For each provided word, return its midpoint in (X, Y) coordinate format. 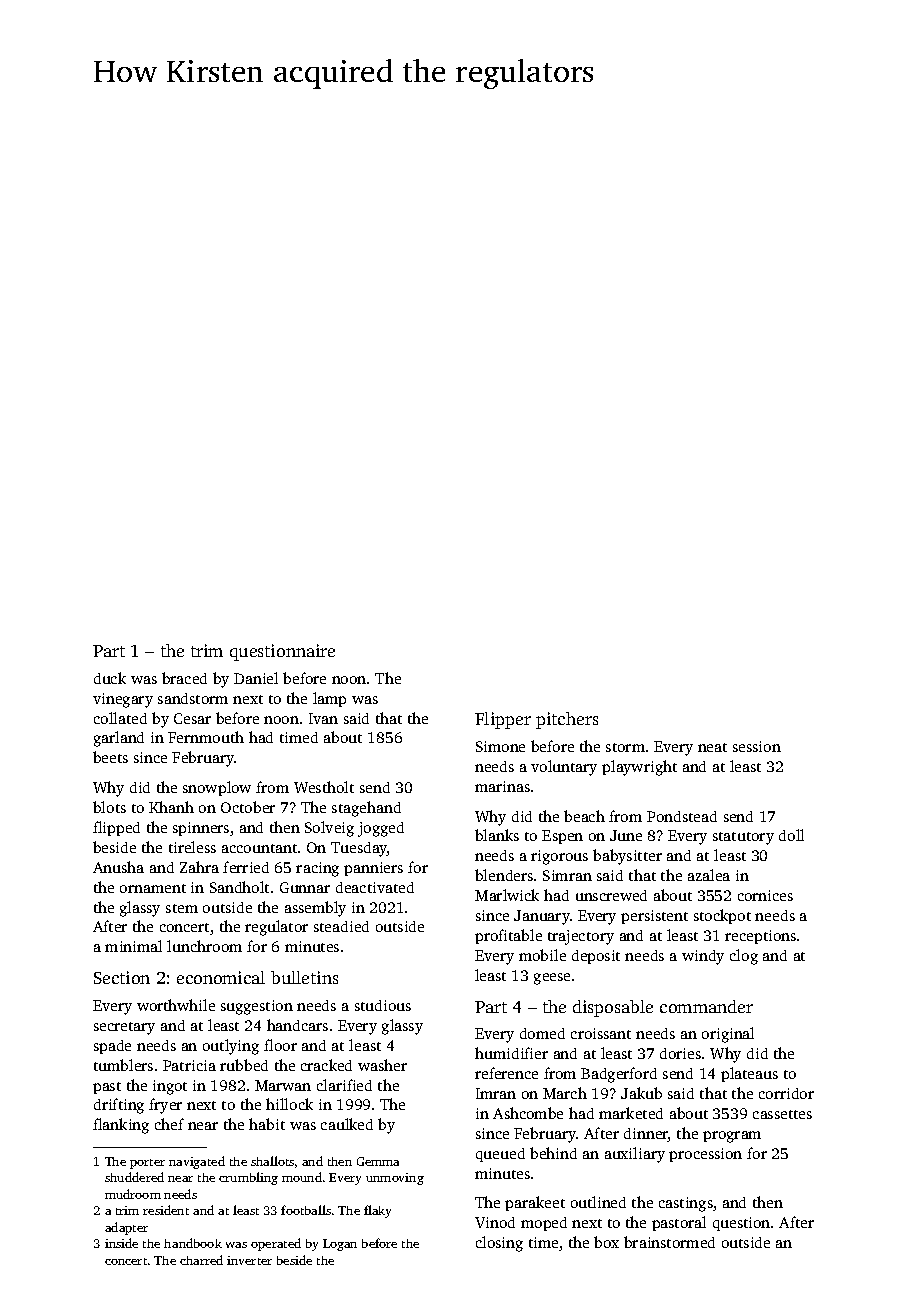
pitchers (567, 720)
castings (686, 1204)
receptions (760, 937)
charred (201, 1260)
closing (499, 1244)
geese (552, 979)
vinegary (123, 700)
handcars (297, 1025)
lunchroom (204, 946)
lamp (329, 699)
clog (744, 957)
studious (383, 1005)
